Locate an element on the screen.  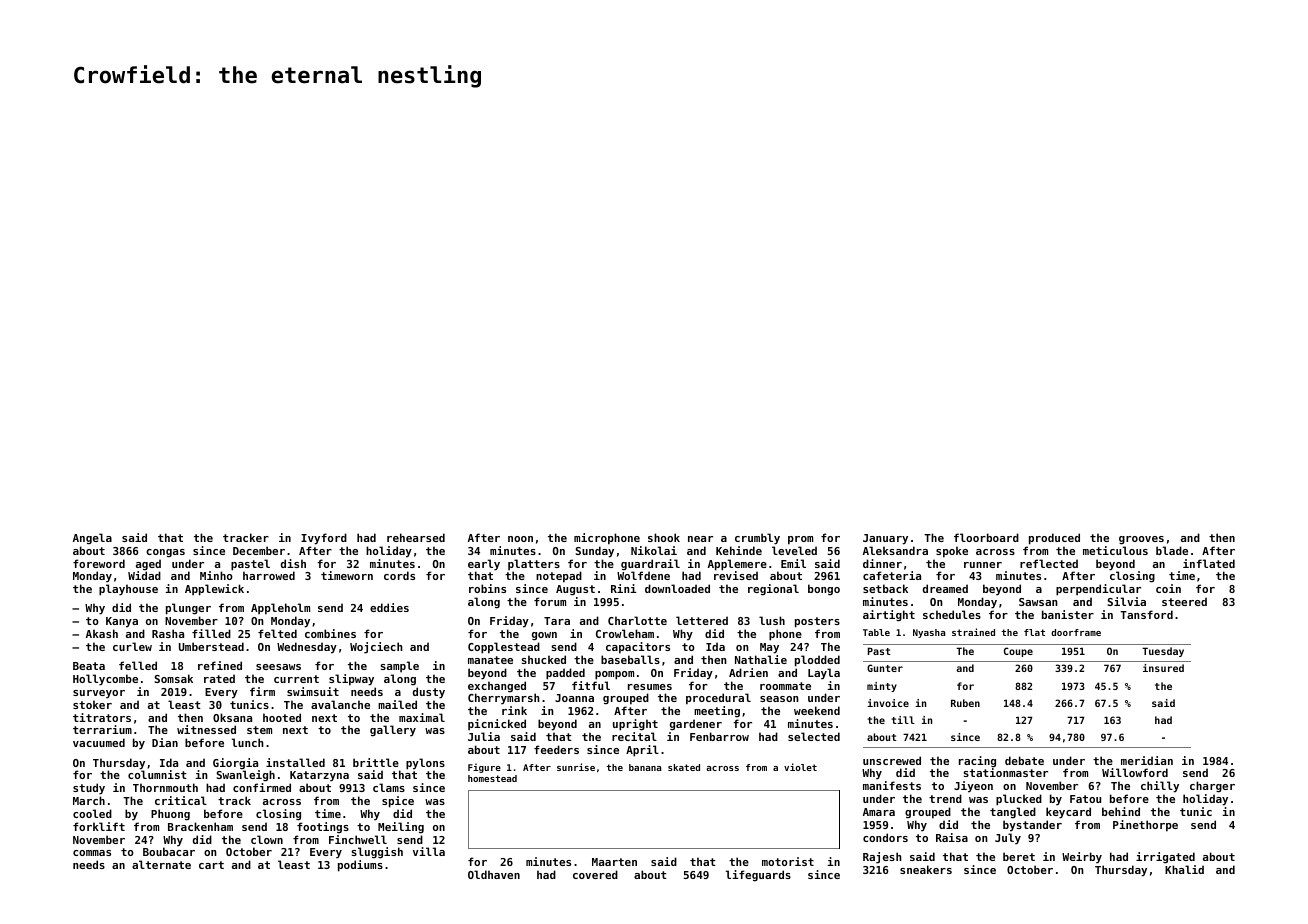
floorboard is located at coordinates (986, 537).
